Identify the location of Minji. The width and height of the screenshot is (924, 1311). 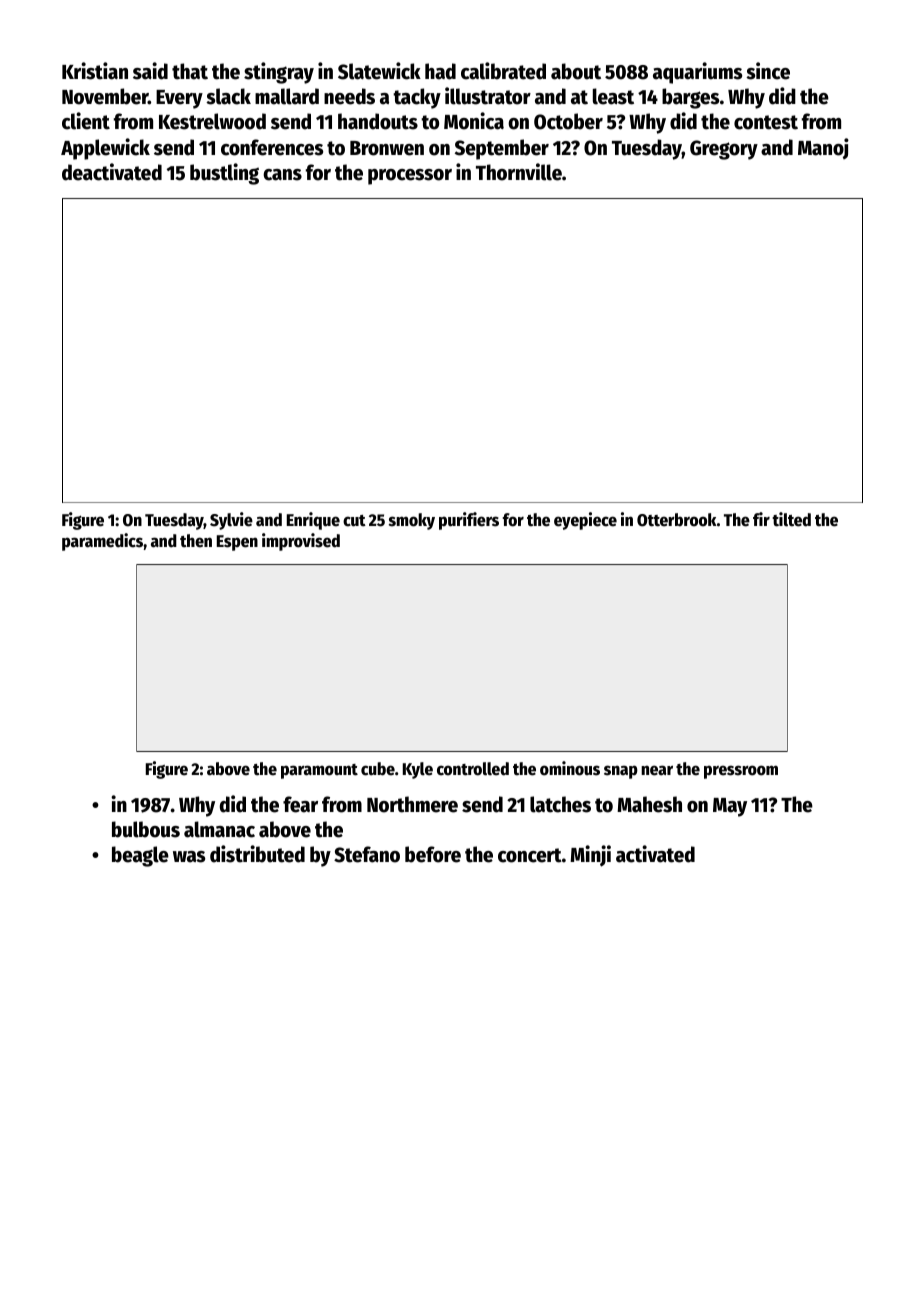
(590, 856).
